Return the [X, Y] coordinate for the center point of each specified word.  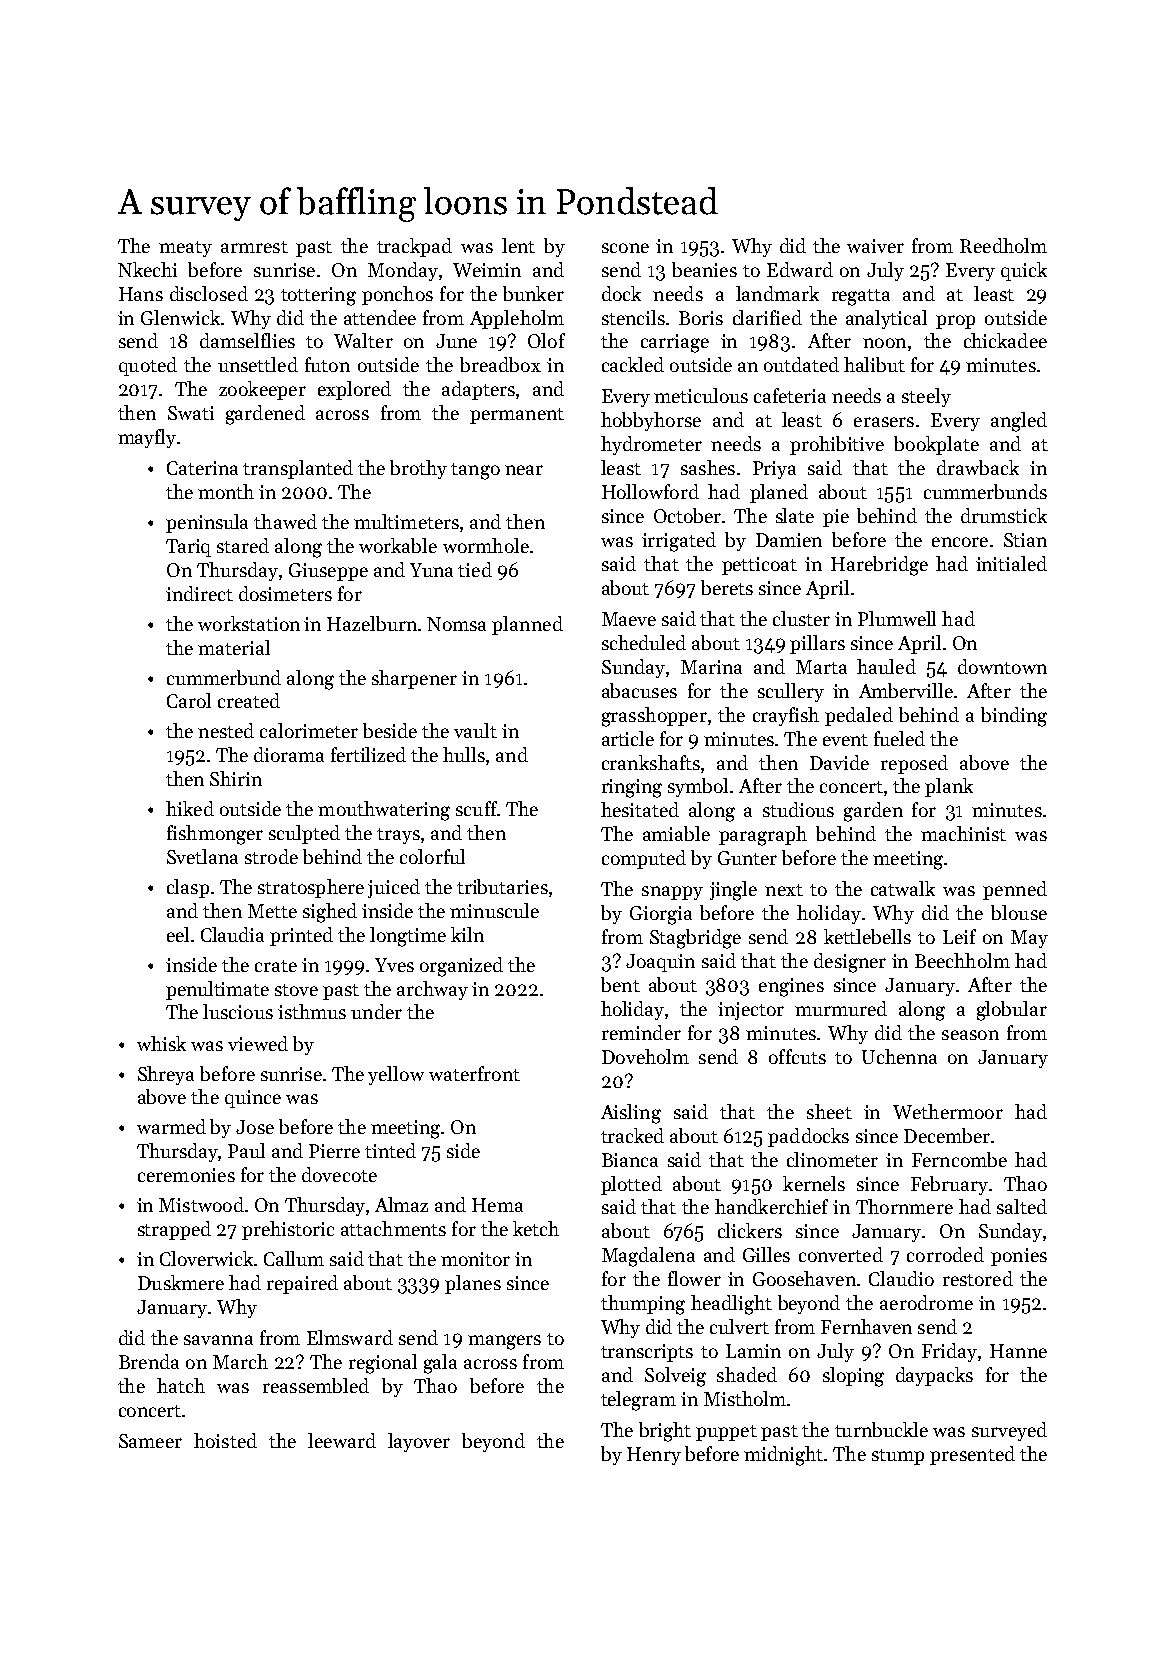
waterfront [474, 1073]
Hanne [1018, 1351]
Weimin [487, 270]
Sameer [150, 1441]
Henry [654, 1456]
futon [327, 364]
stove [296, 990]
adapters [478, 390]
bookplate [936, 445]
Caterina [202, 468]
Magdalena [648, 1257]
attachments [393, 1228]
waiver [875, 246]
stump [898, 1457]
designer [850, 963]
